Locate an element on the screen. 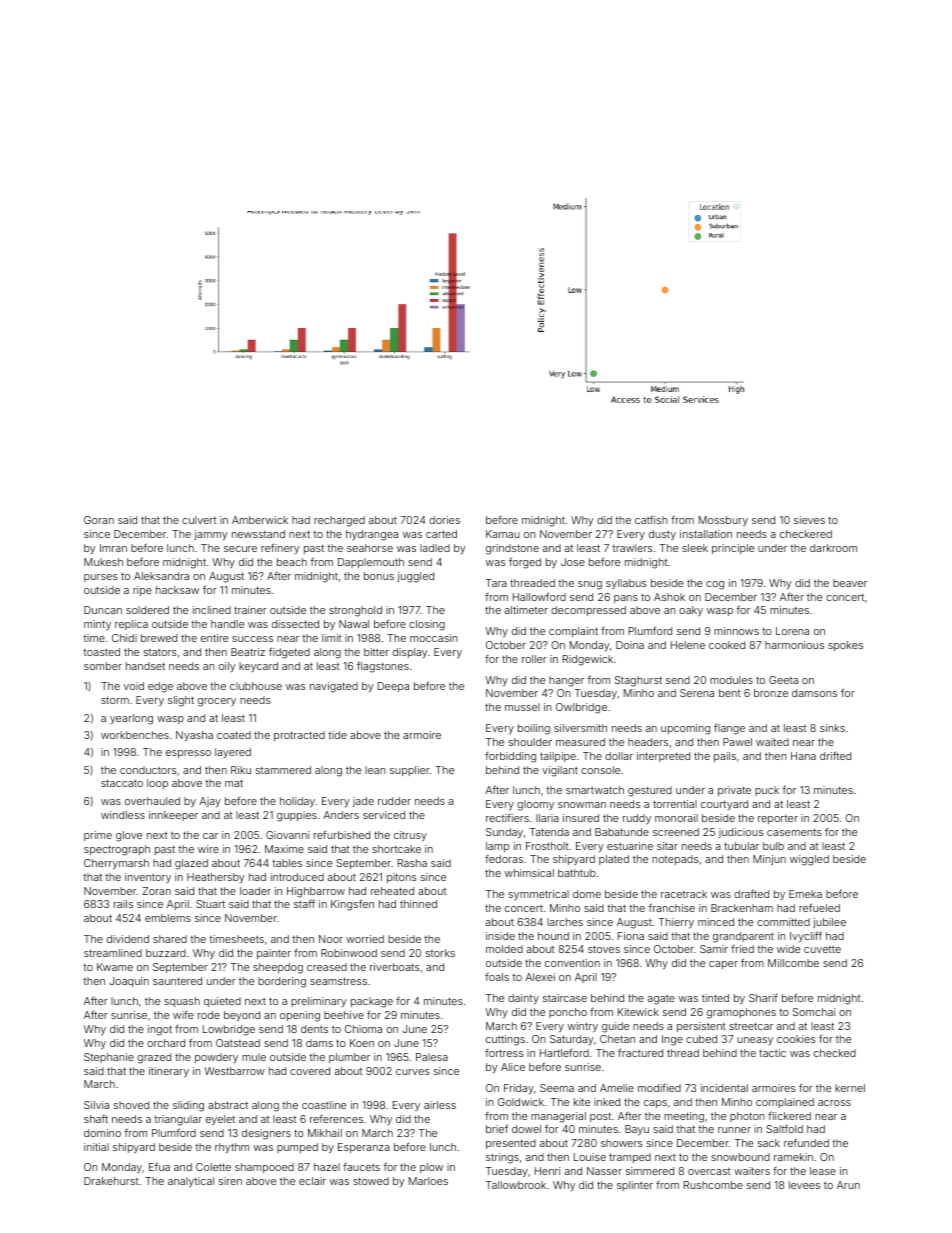  shampooed is located at coordinates (264, 1168).
